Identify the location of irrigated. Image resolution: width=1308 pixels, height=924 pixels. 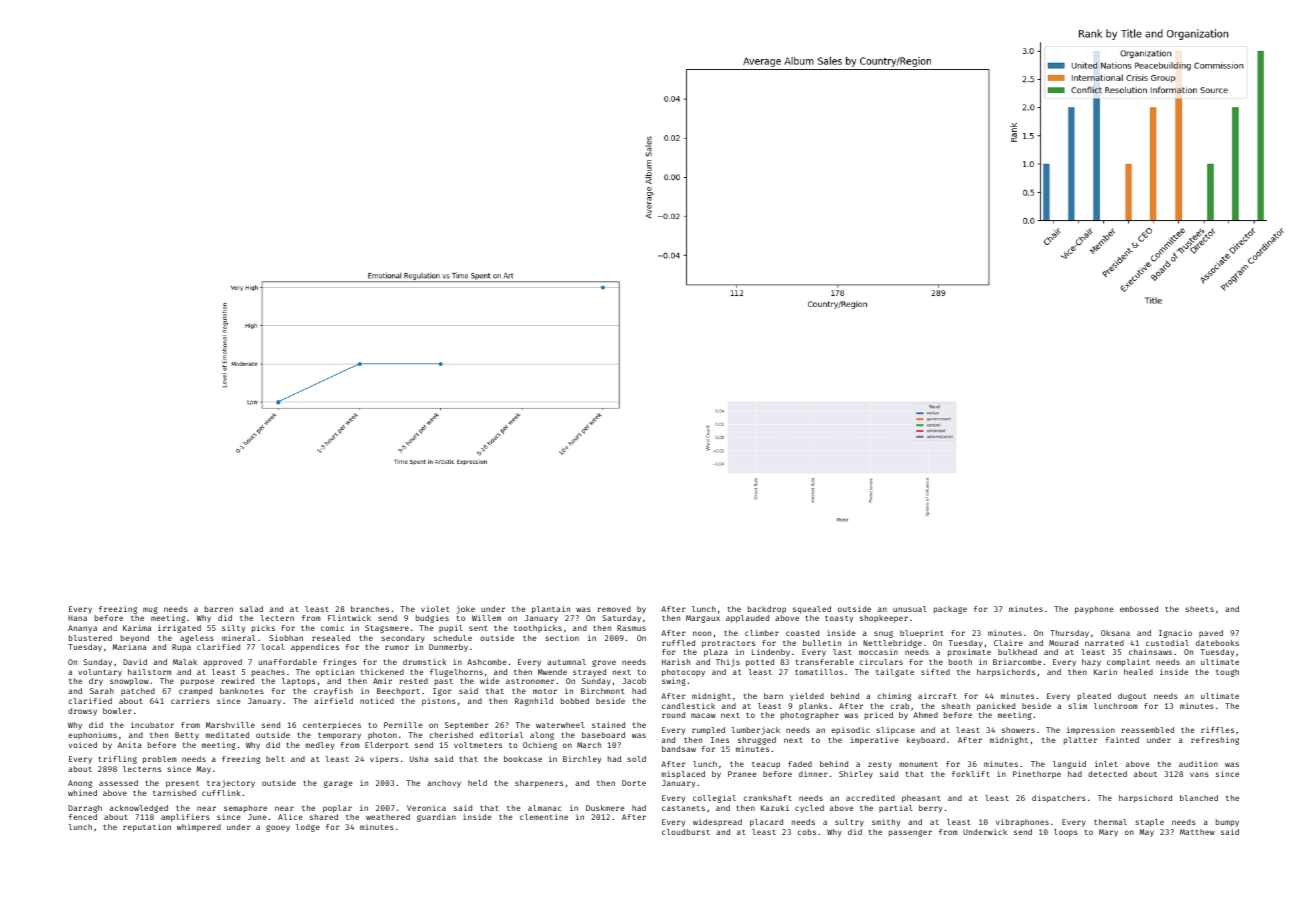
(179, 629).
